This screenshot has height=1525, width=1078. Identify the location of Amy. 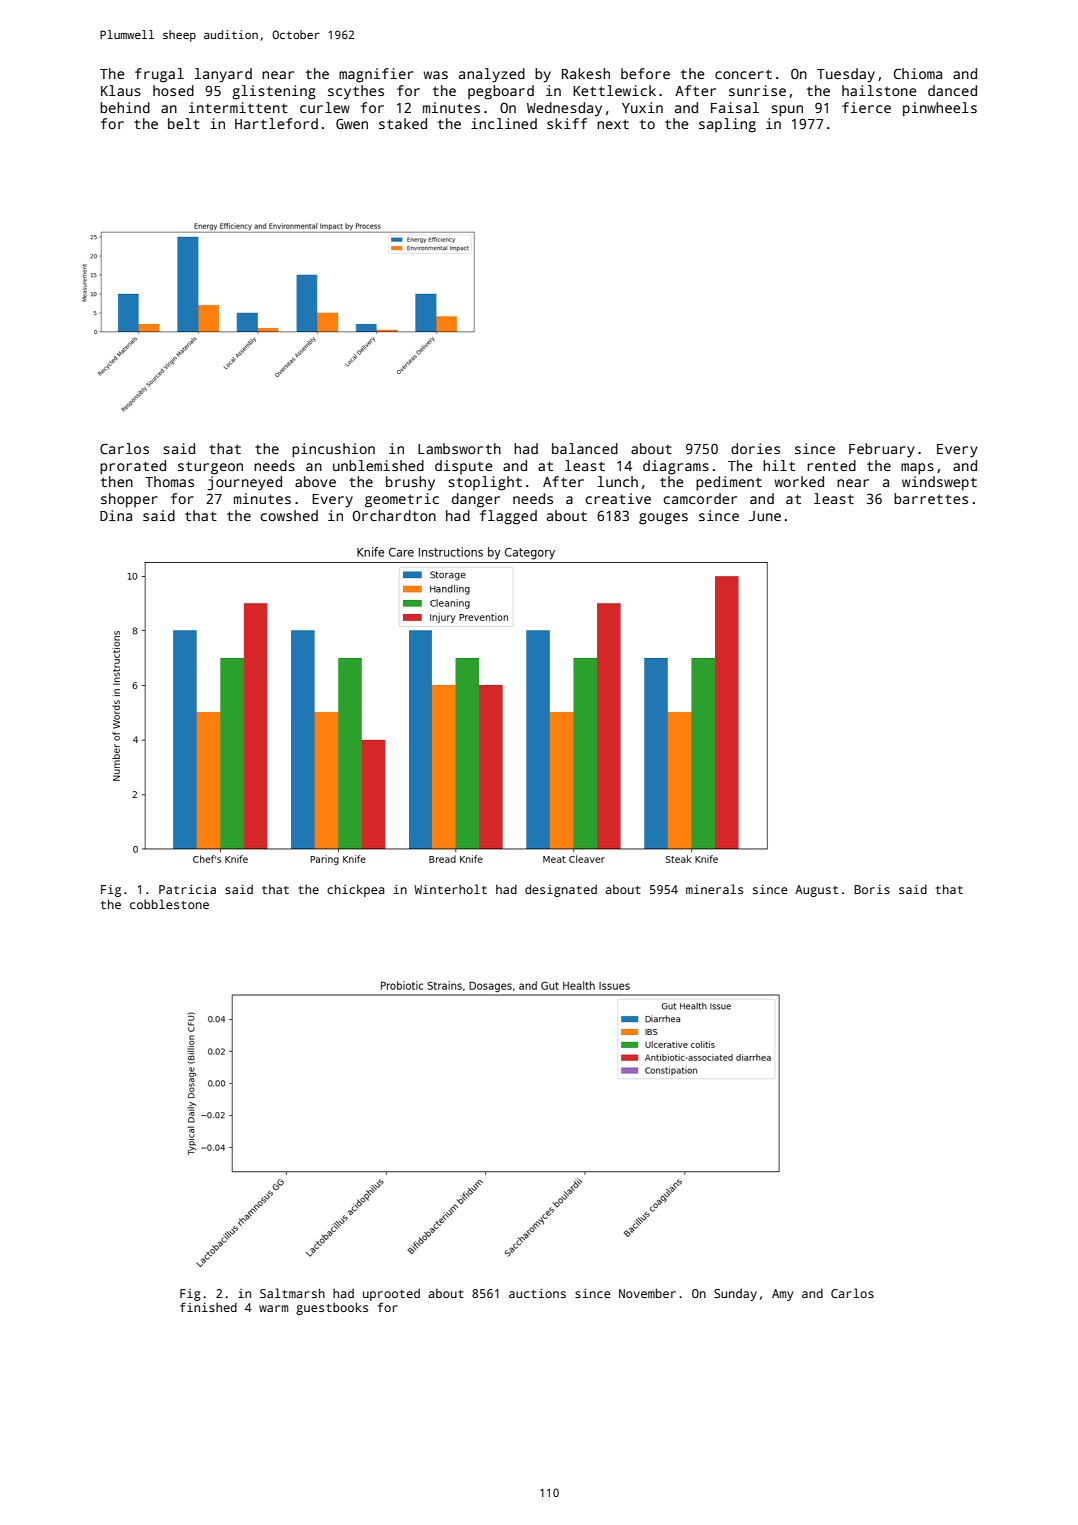
(782, 1295).
